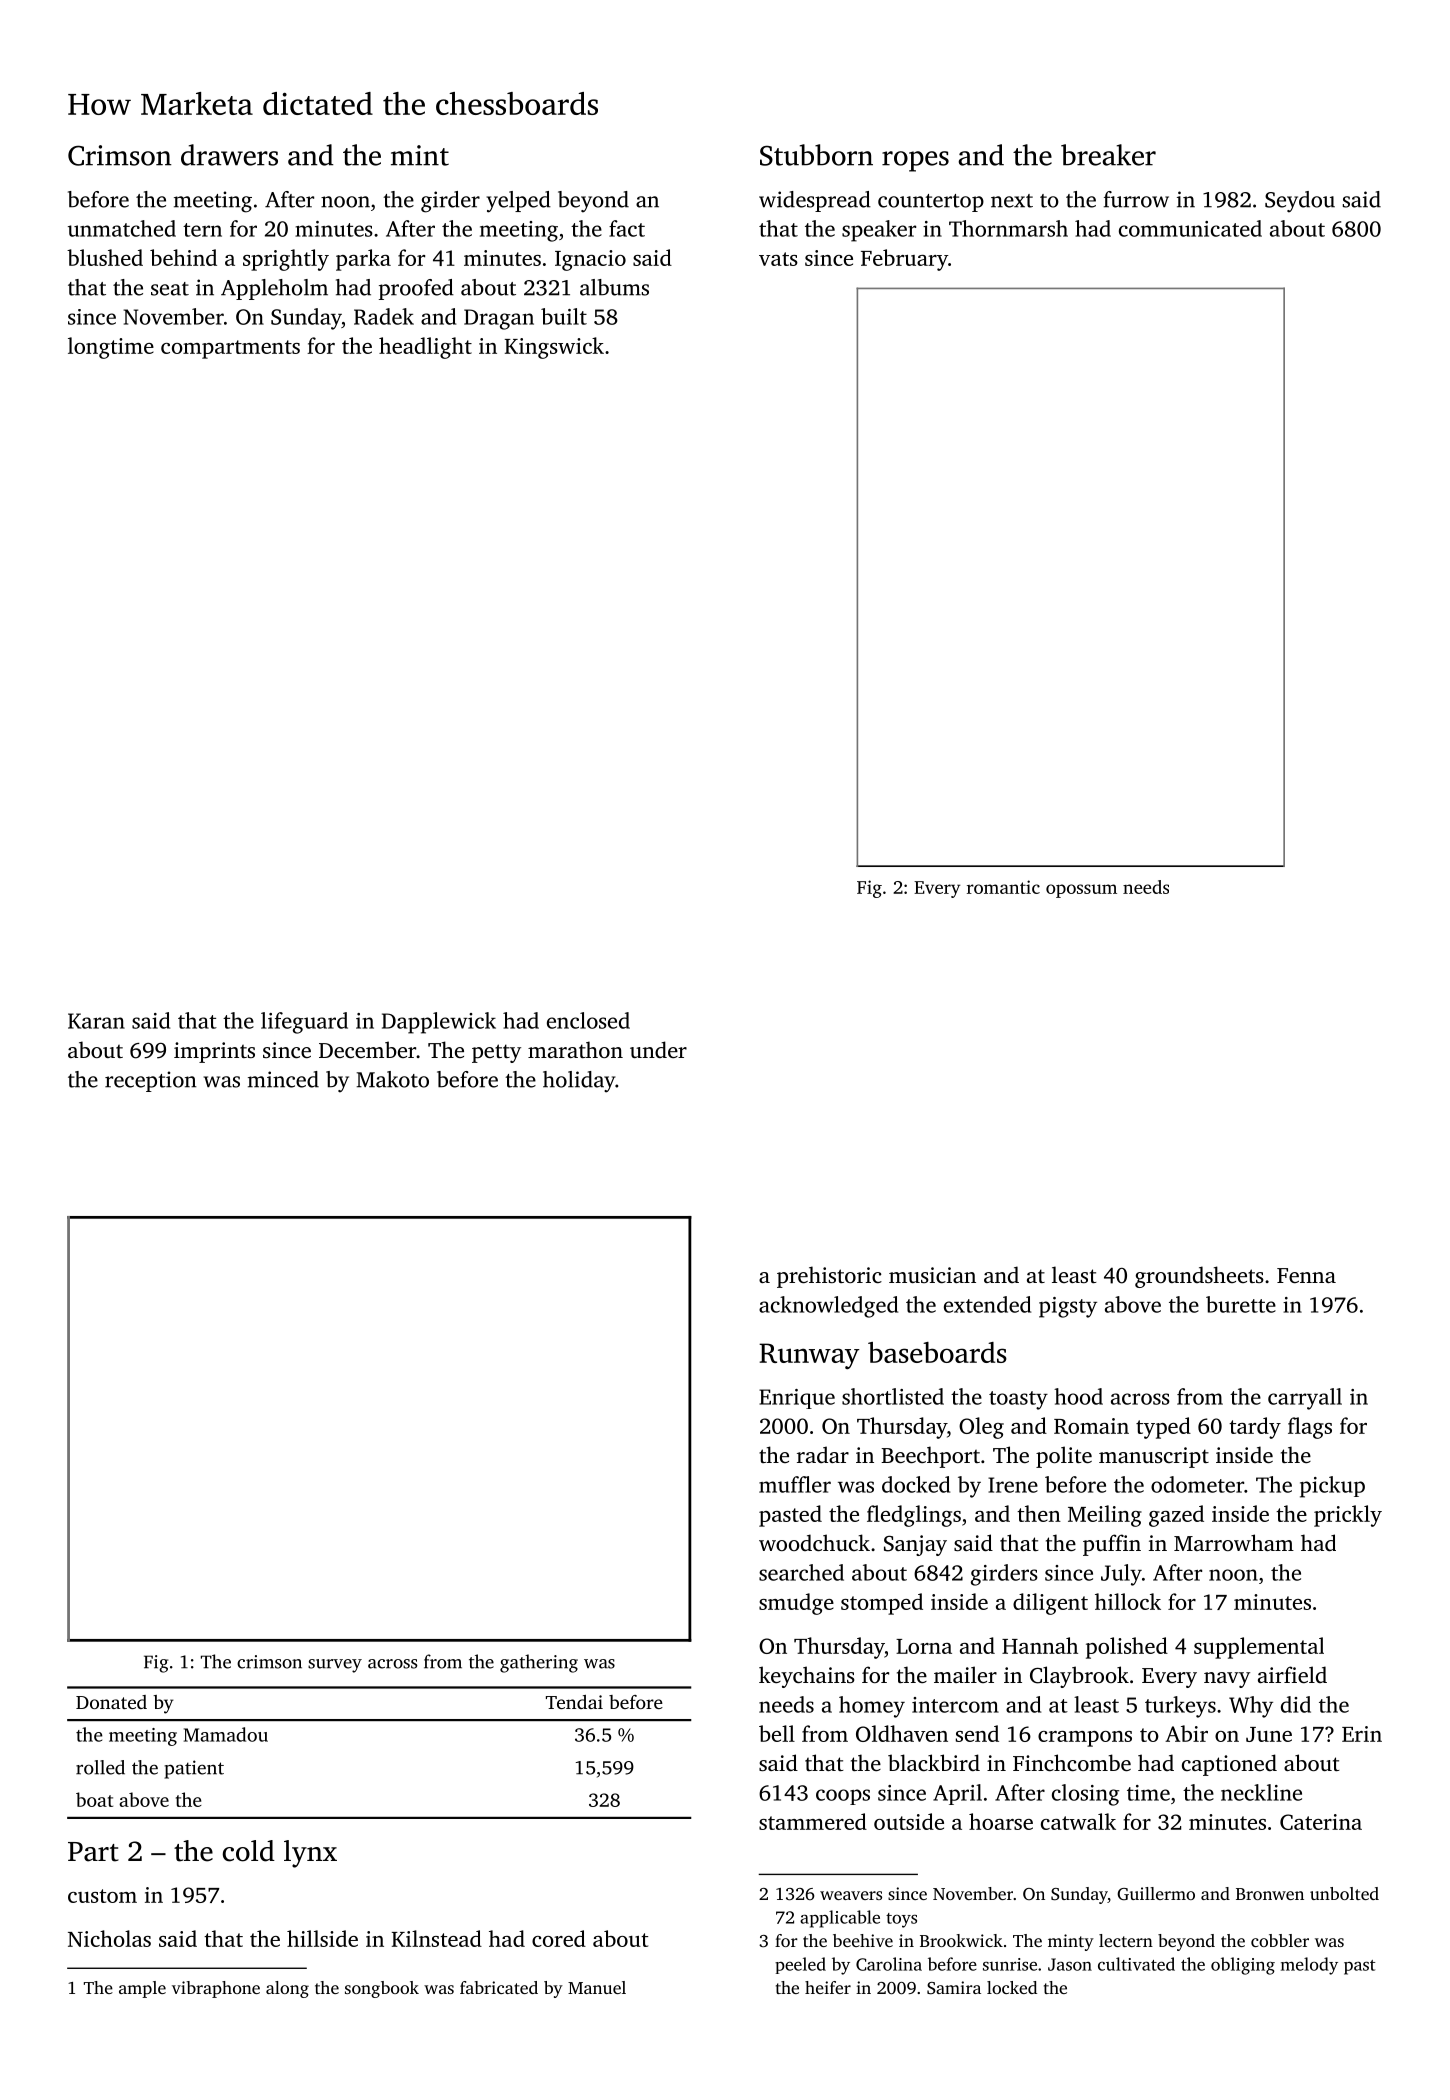 The height and width of the screenshot is (2100, 1450). What do you see at coordinates (425, 348) in the screenshot?
I see `headlight` at bounding box center [425, 348].
